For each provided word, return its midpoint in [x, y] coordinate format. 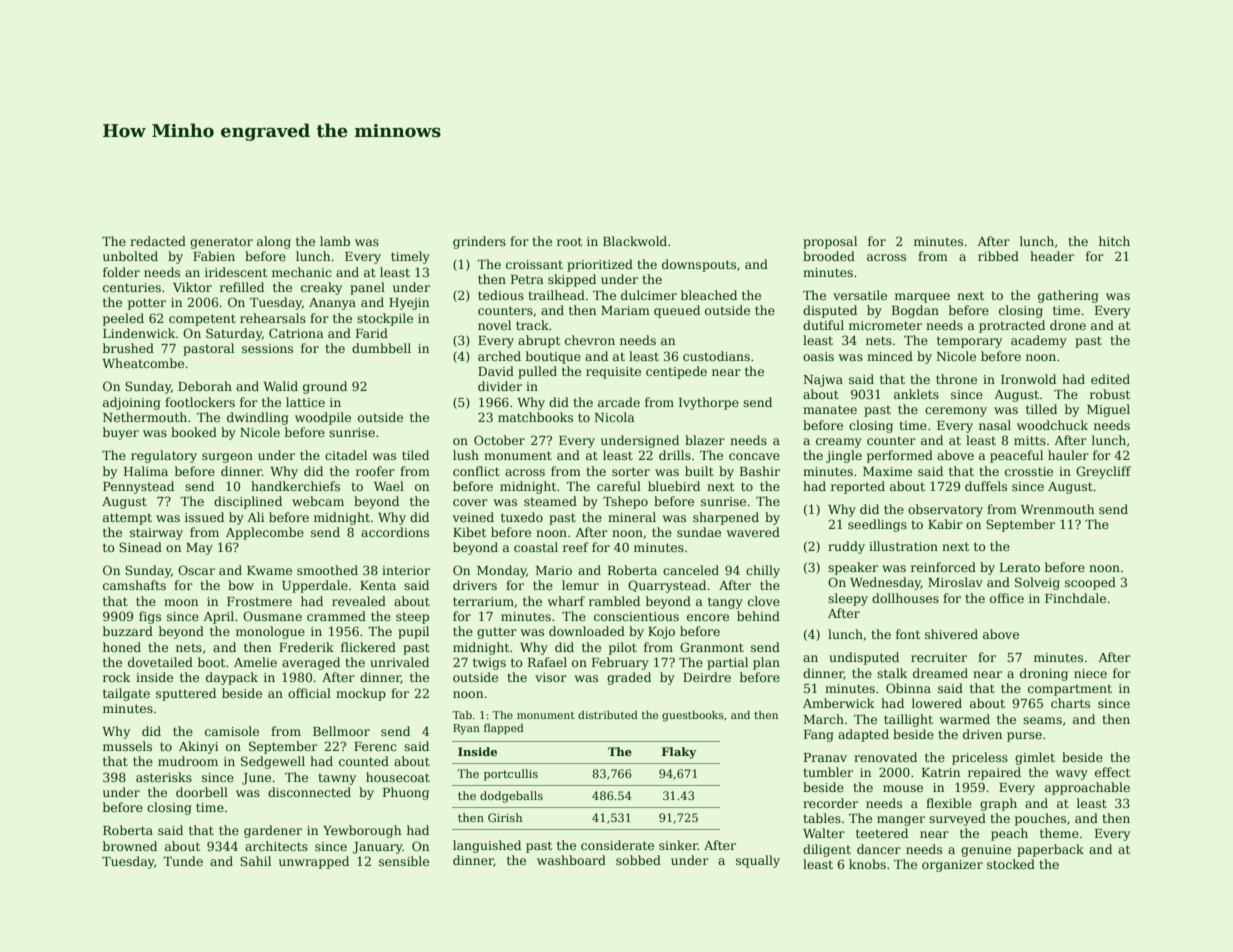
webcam [318, 501]
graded [629, 678]
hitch [1114, 241]
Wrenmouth [1057, 509]
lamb [335, 241]
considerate [617, 845]
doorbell [202, 792]
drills [675, 455]
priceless [980, 758]
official [309, 693]
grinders [479, 242]
